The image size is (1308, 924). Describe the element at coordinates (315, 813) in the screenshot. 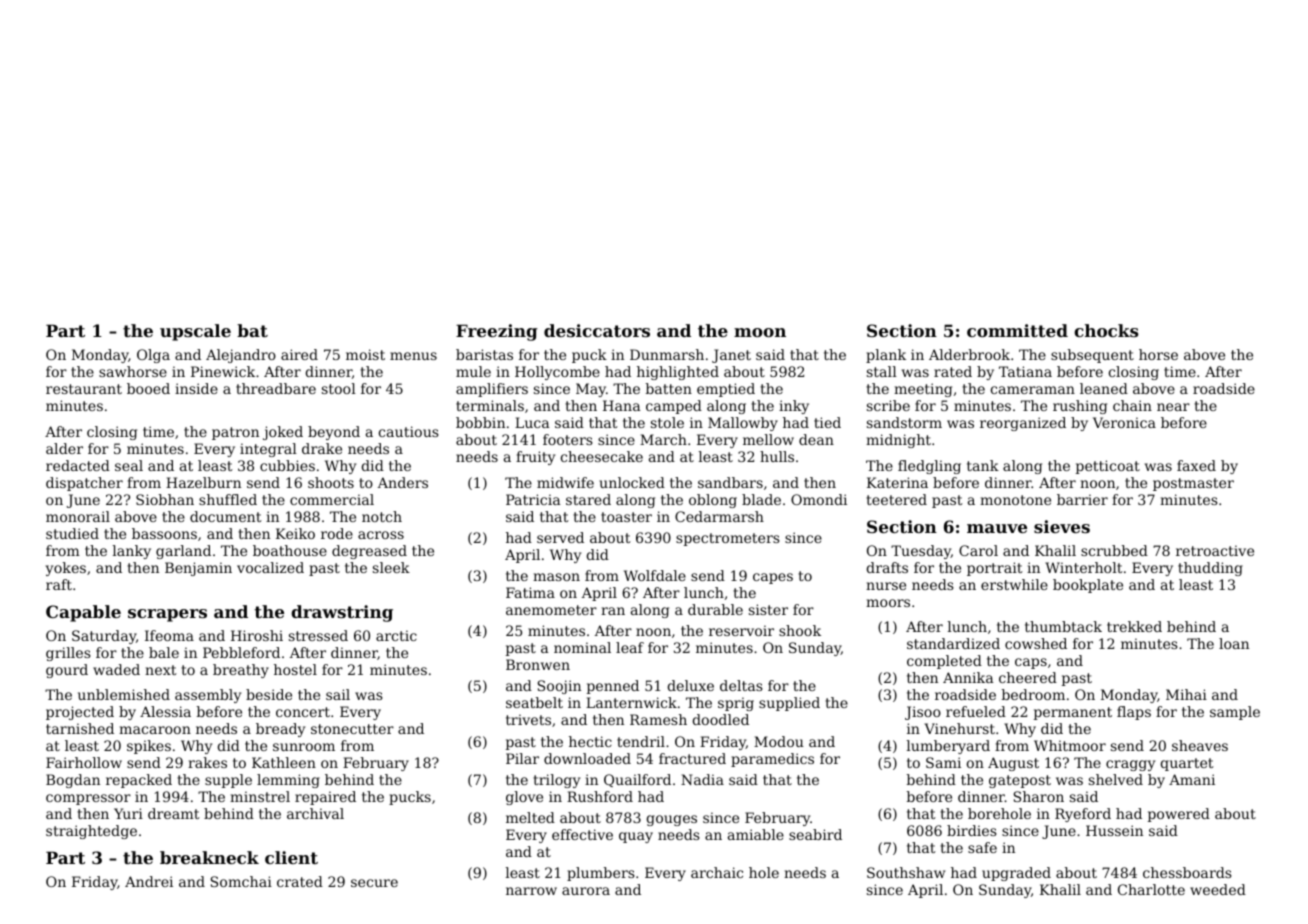

I see `archival` at that location.
